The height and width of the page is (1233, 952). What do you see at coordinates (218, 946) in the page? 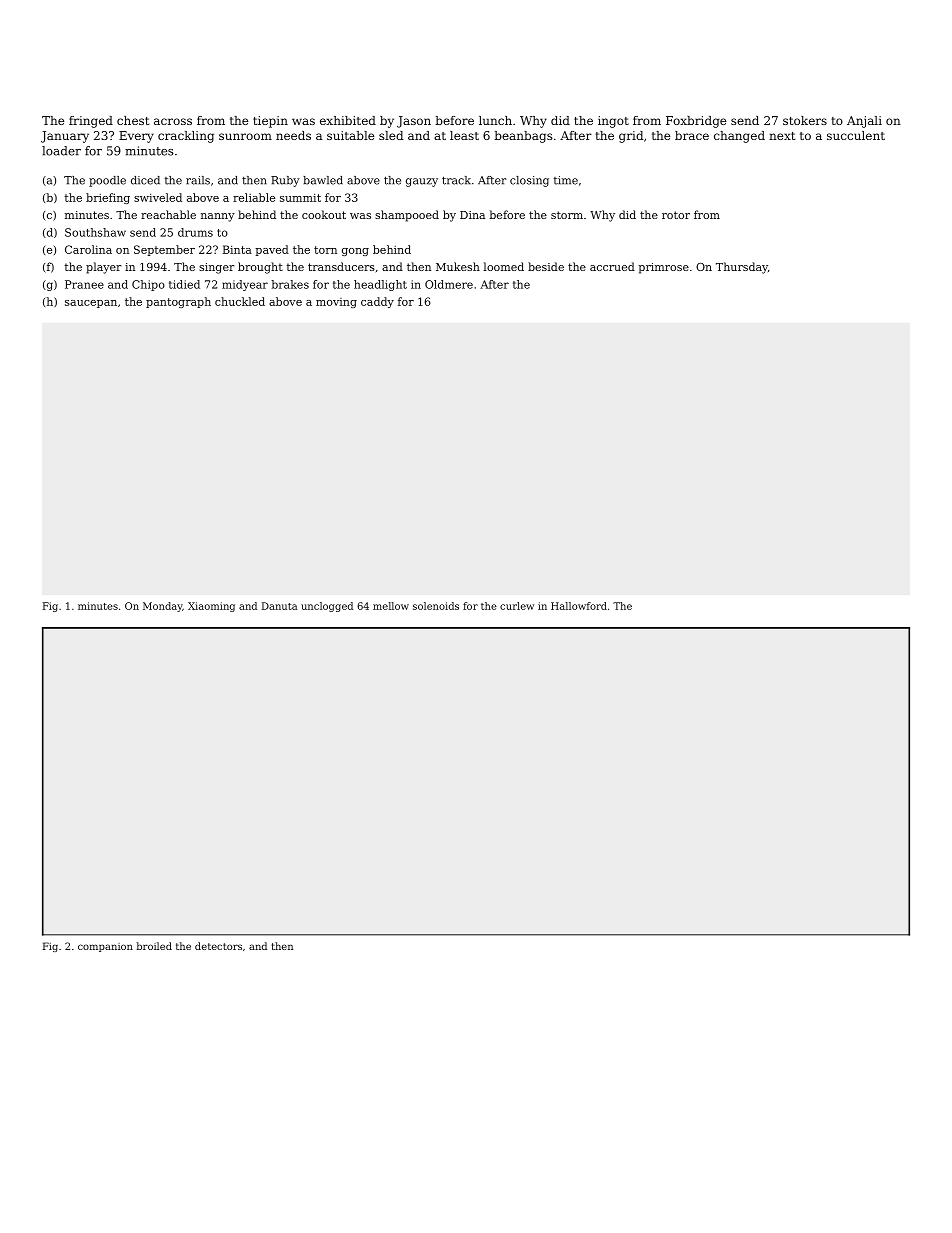
I see `detectors` at bounding box center [218, 946].
